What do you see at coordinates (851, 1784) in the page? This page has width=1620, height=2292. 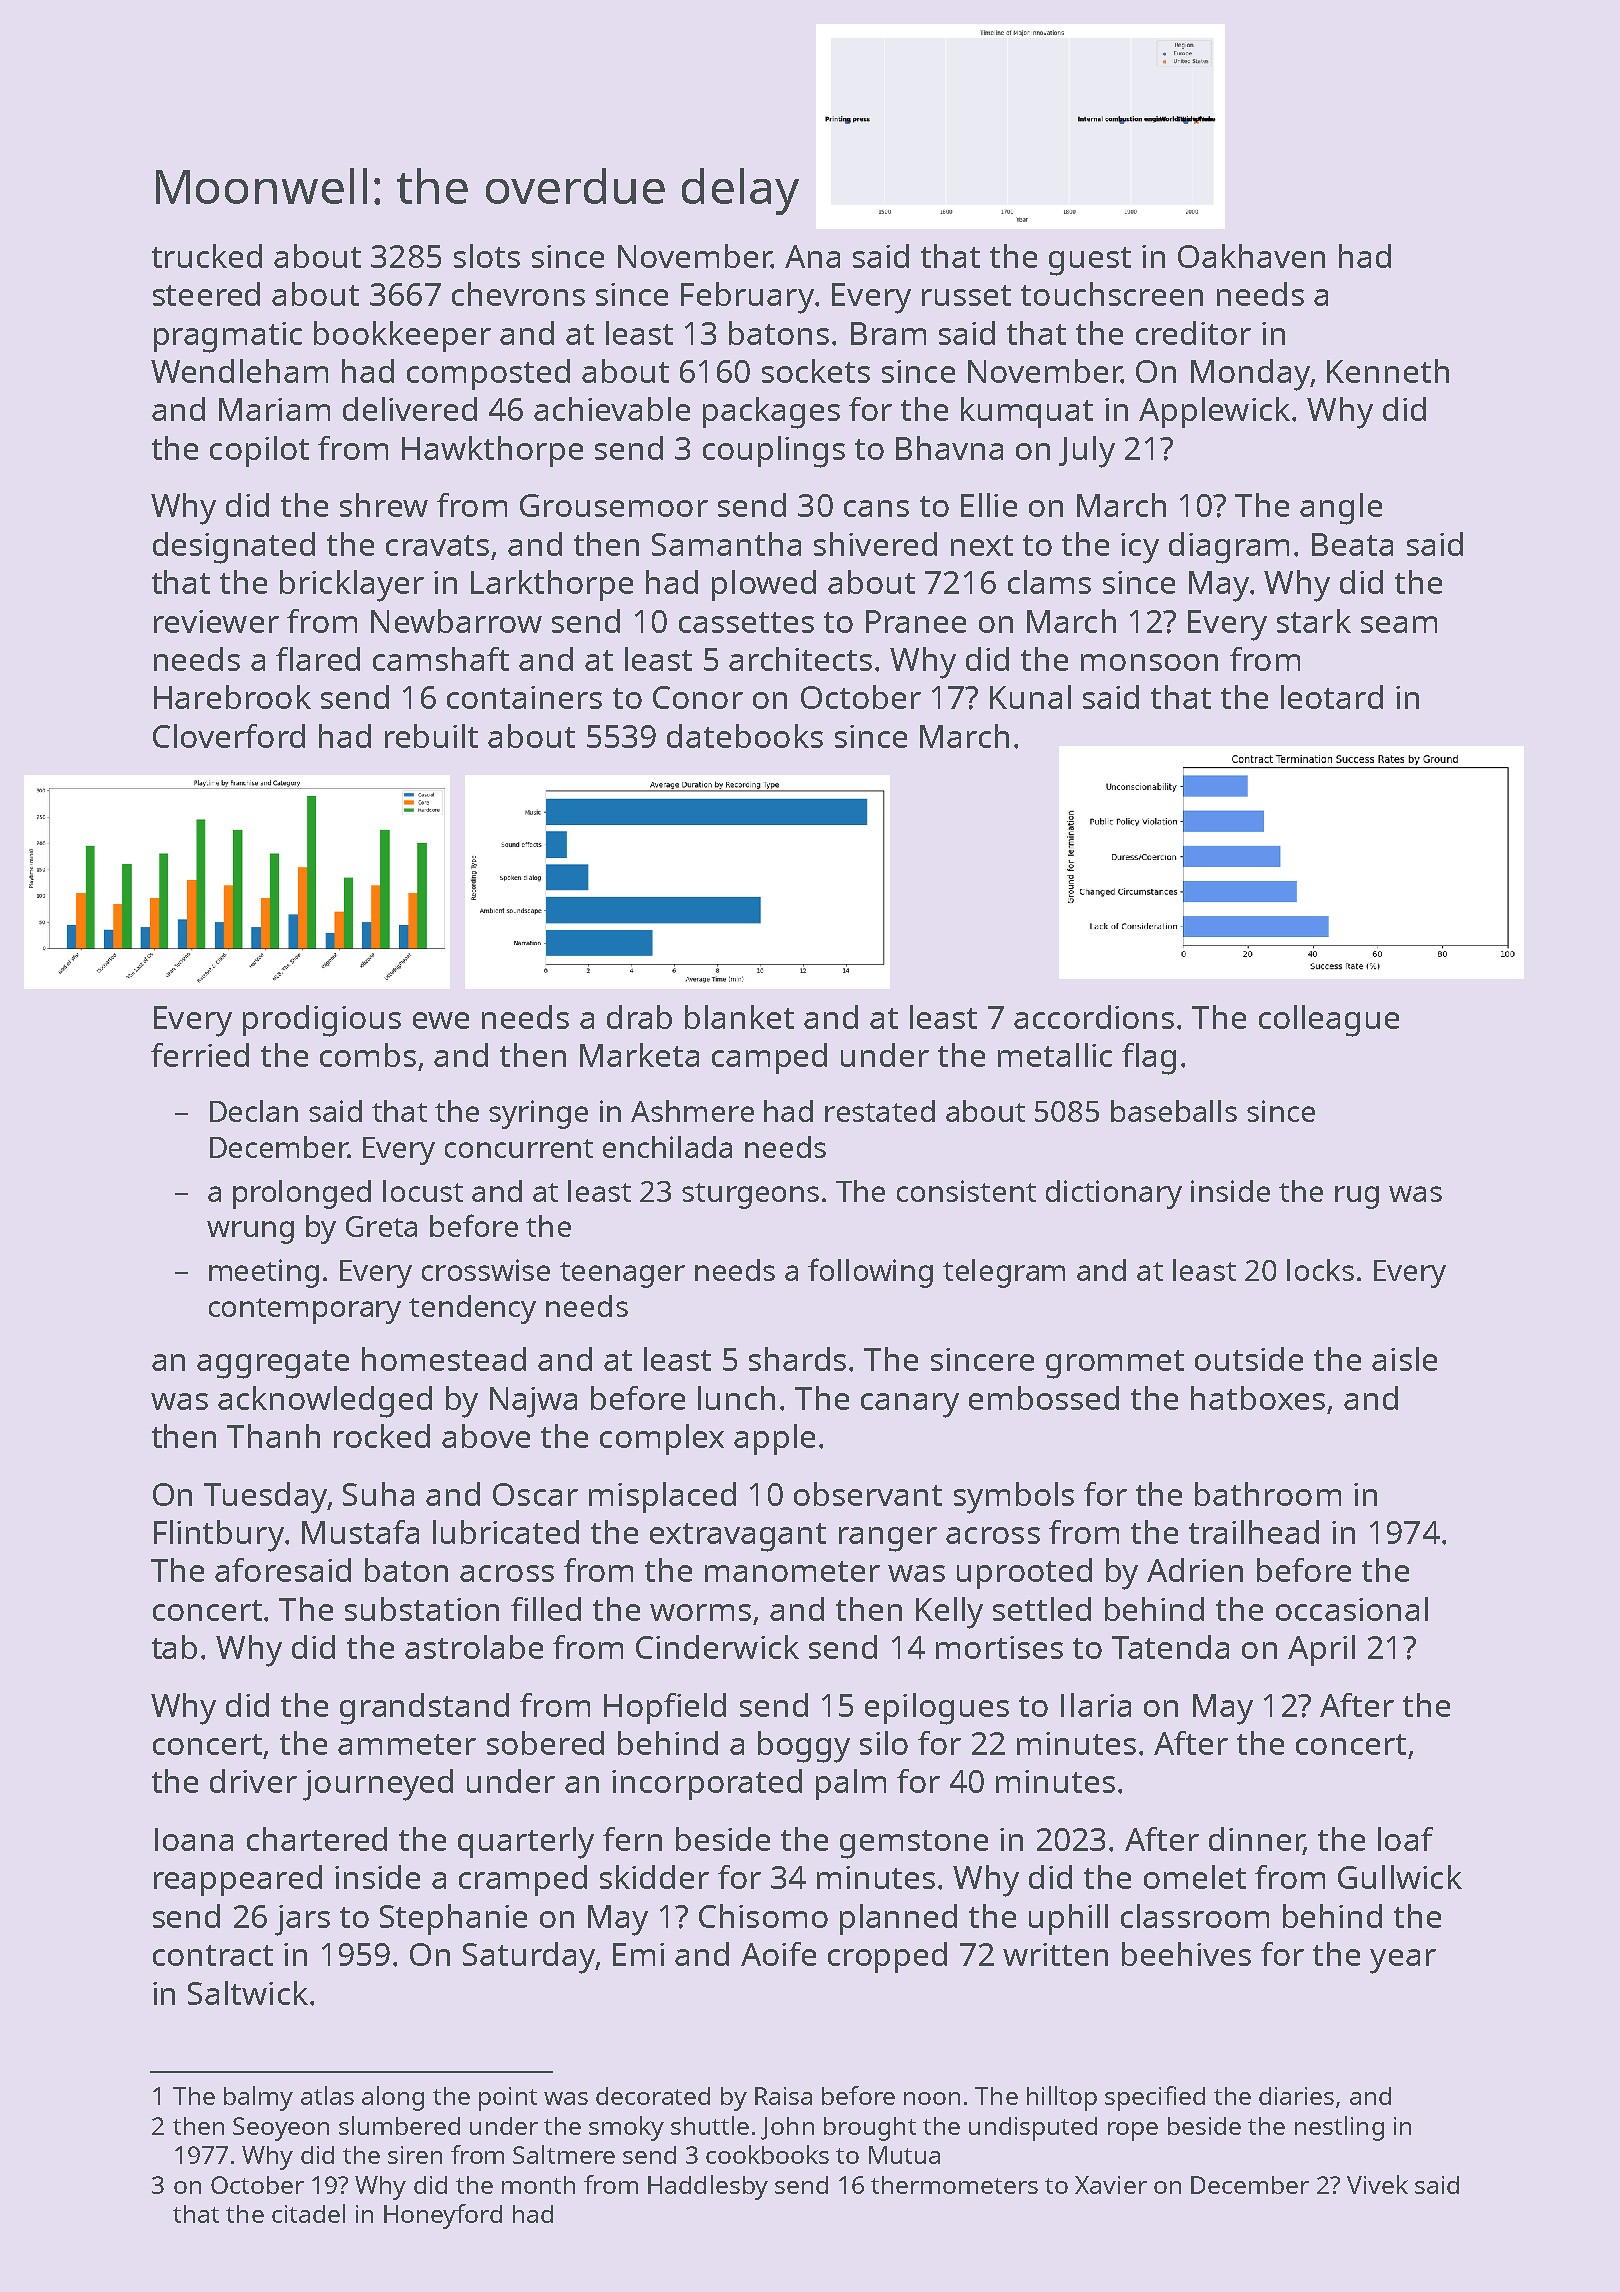 I see `palm` at bounding box center [851, 1784].
